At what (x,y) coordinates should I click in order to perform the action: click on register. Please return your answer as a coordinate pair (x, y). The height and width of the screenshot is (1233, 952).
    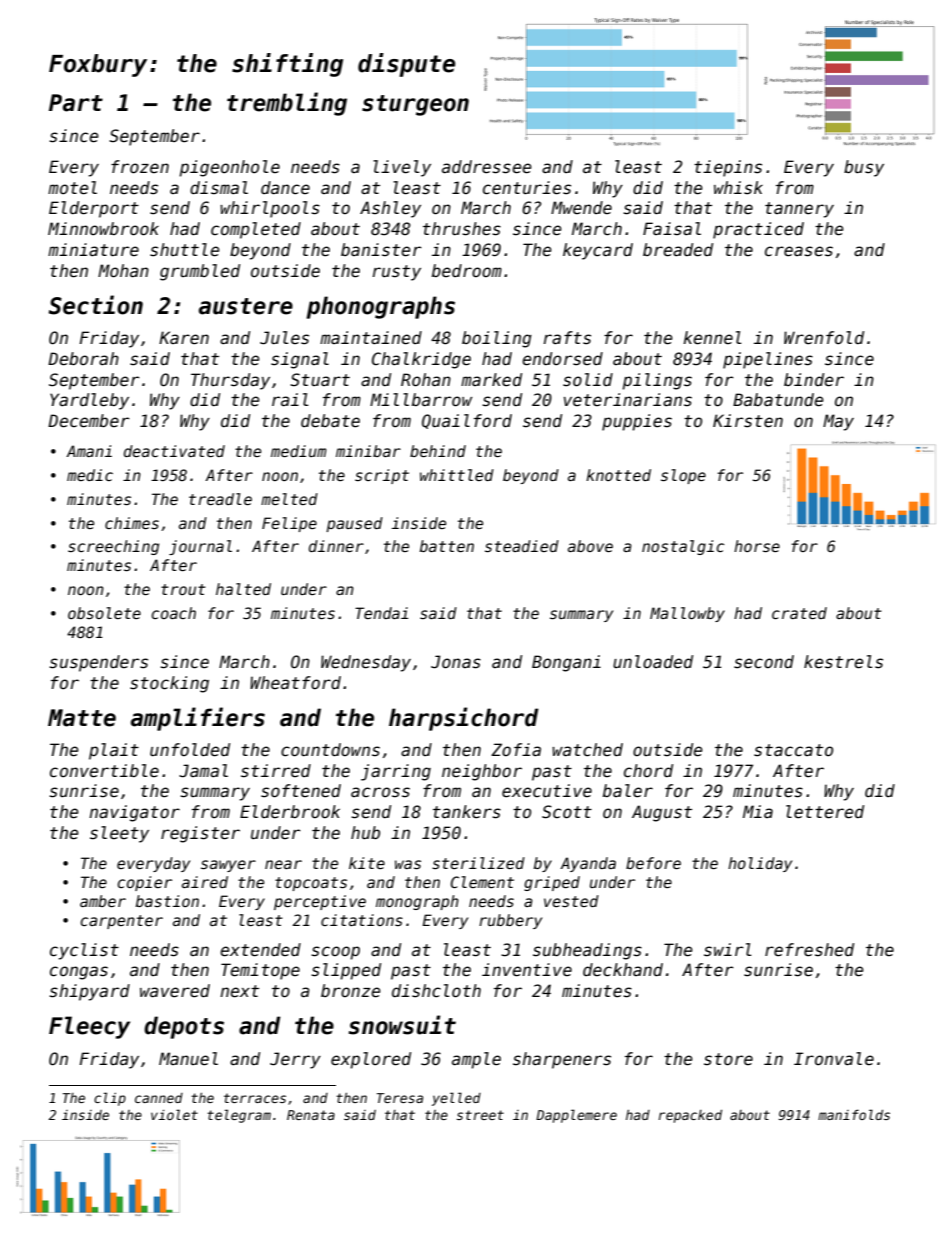
    Looking at the image, I should click on (200, 834).
